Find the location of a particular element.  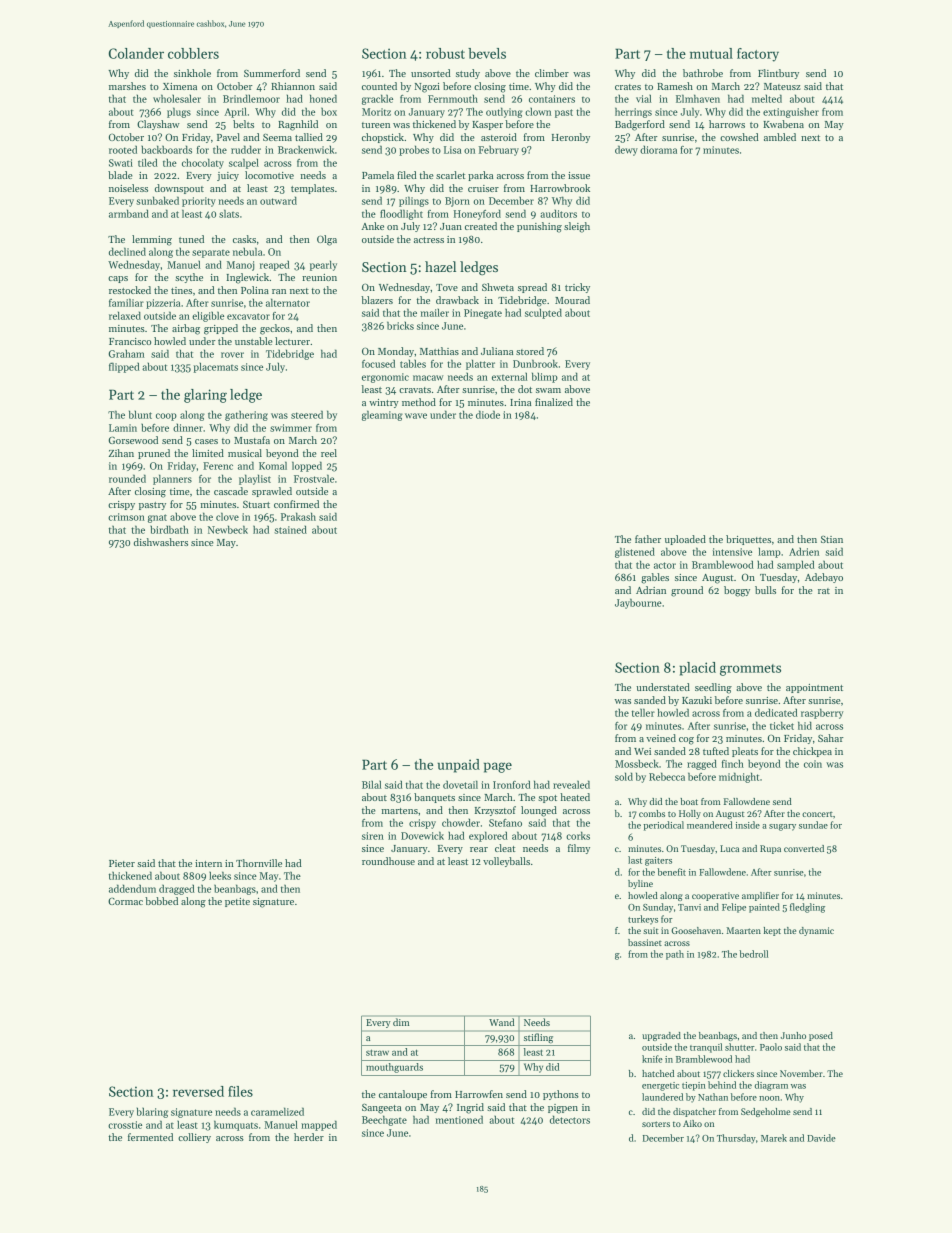

revealed is located at coordinates (571, 784).
